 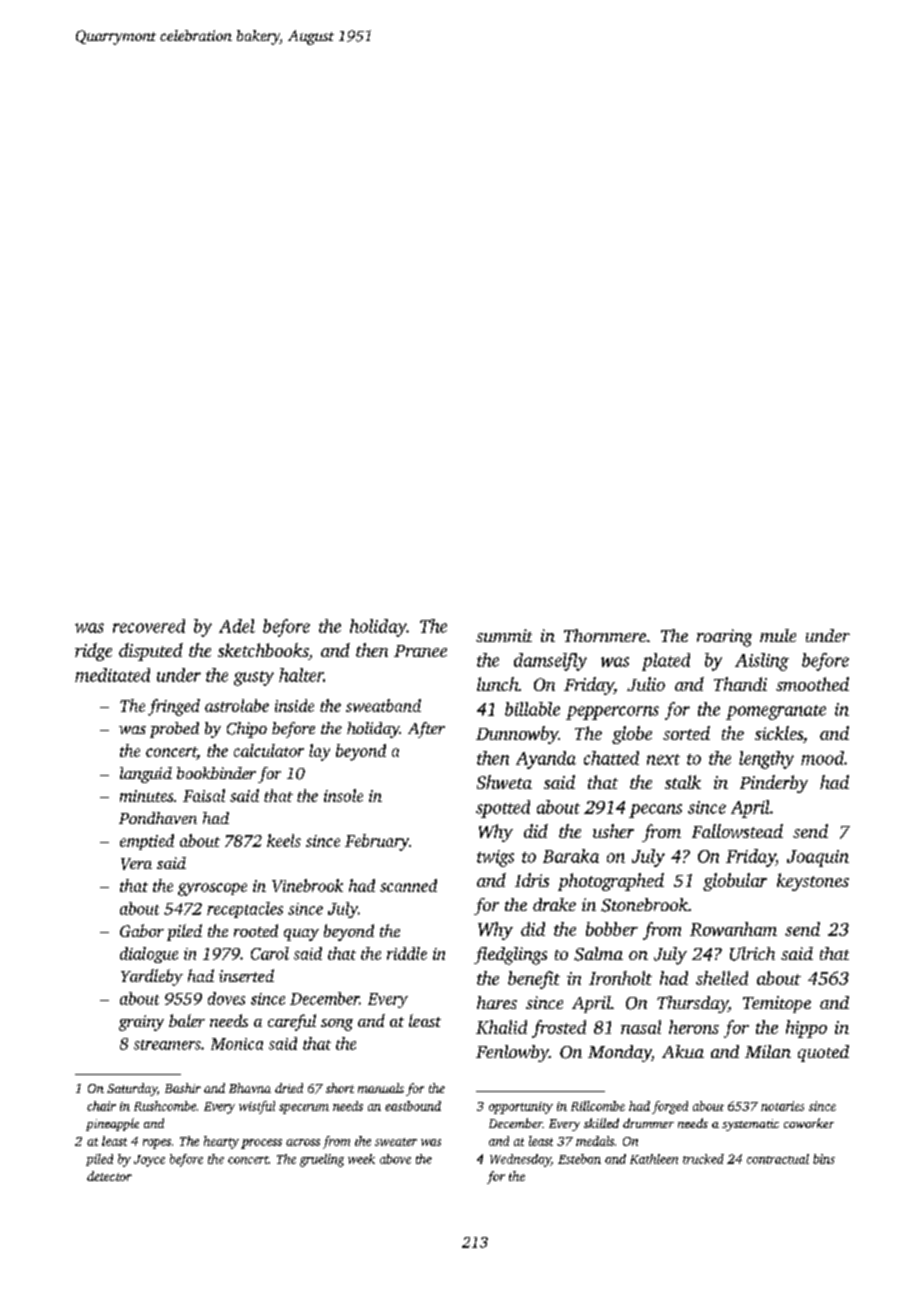 I want to click on Rowanham, so click(x=733, y=929).
